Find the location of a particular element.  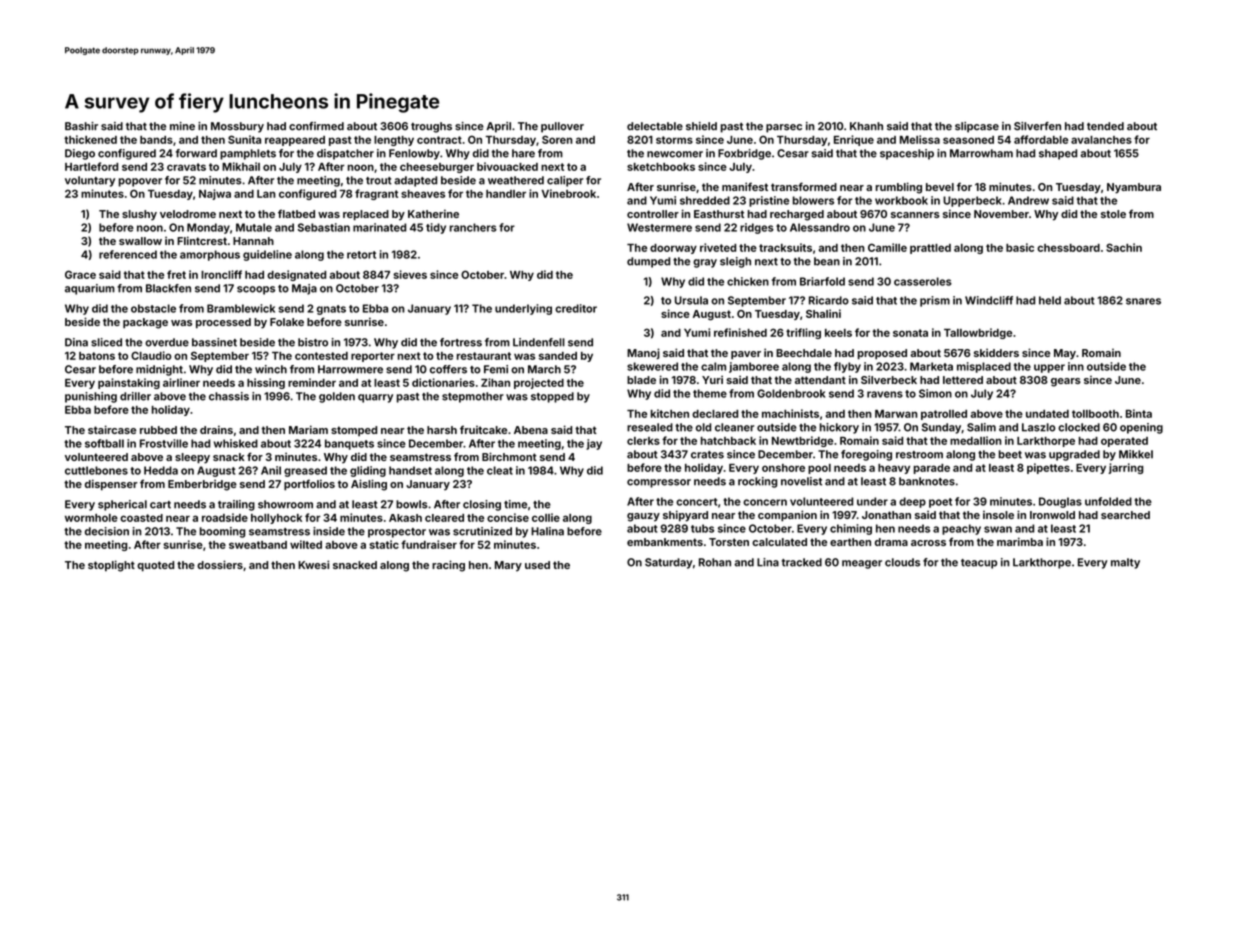

May is located at coordinates (1065, 354).
